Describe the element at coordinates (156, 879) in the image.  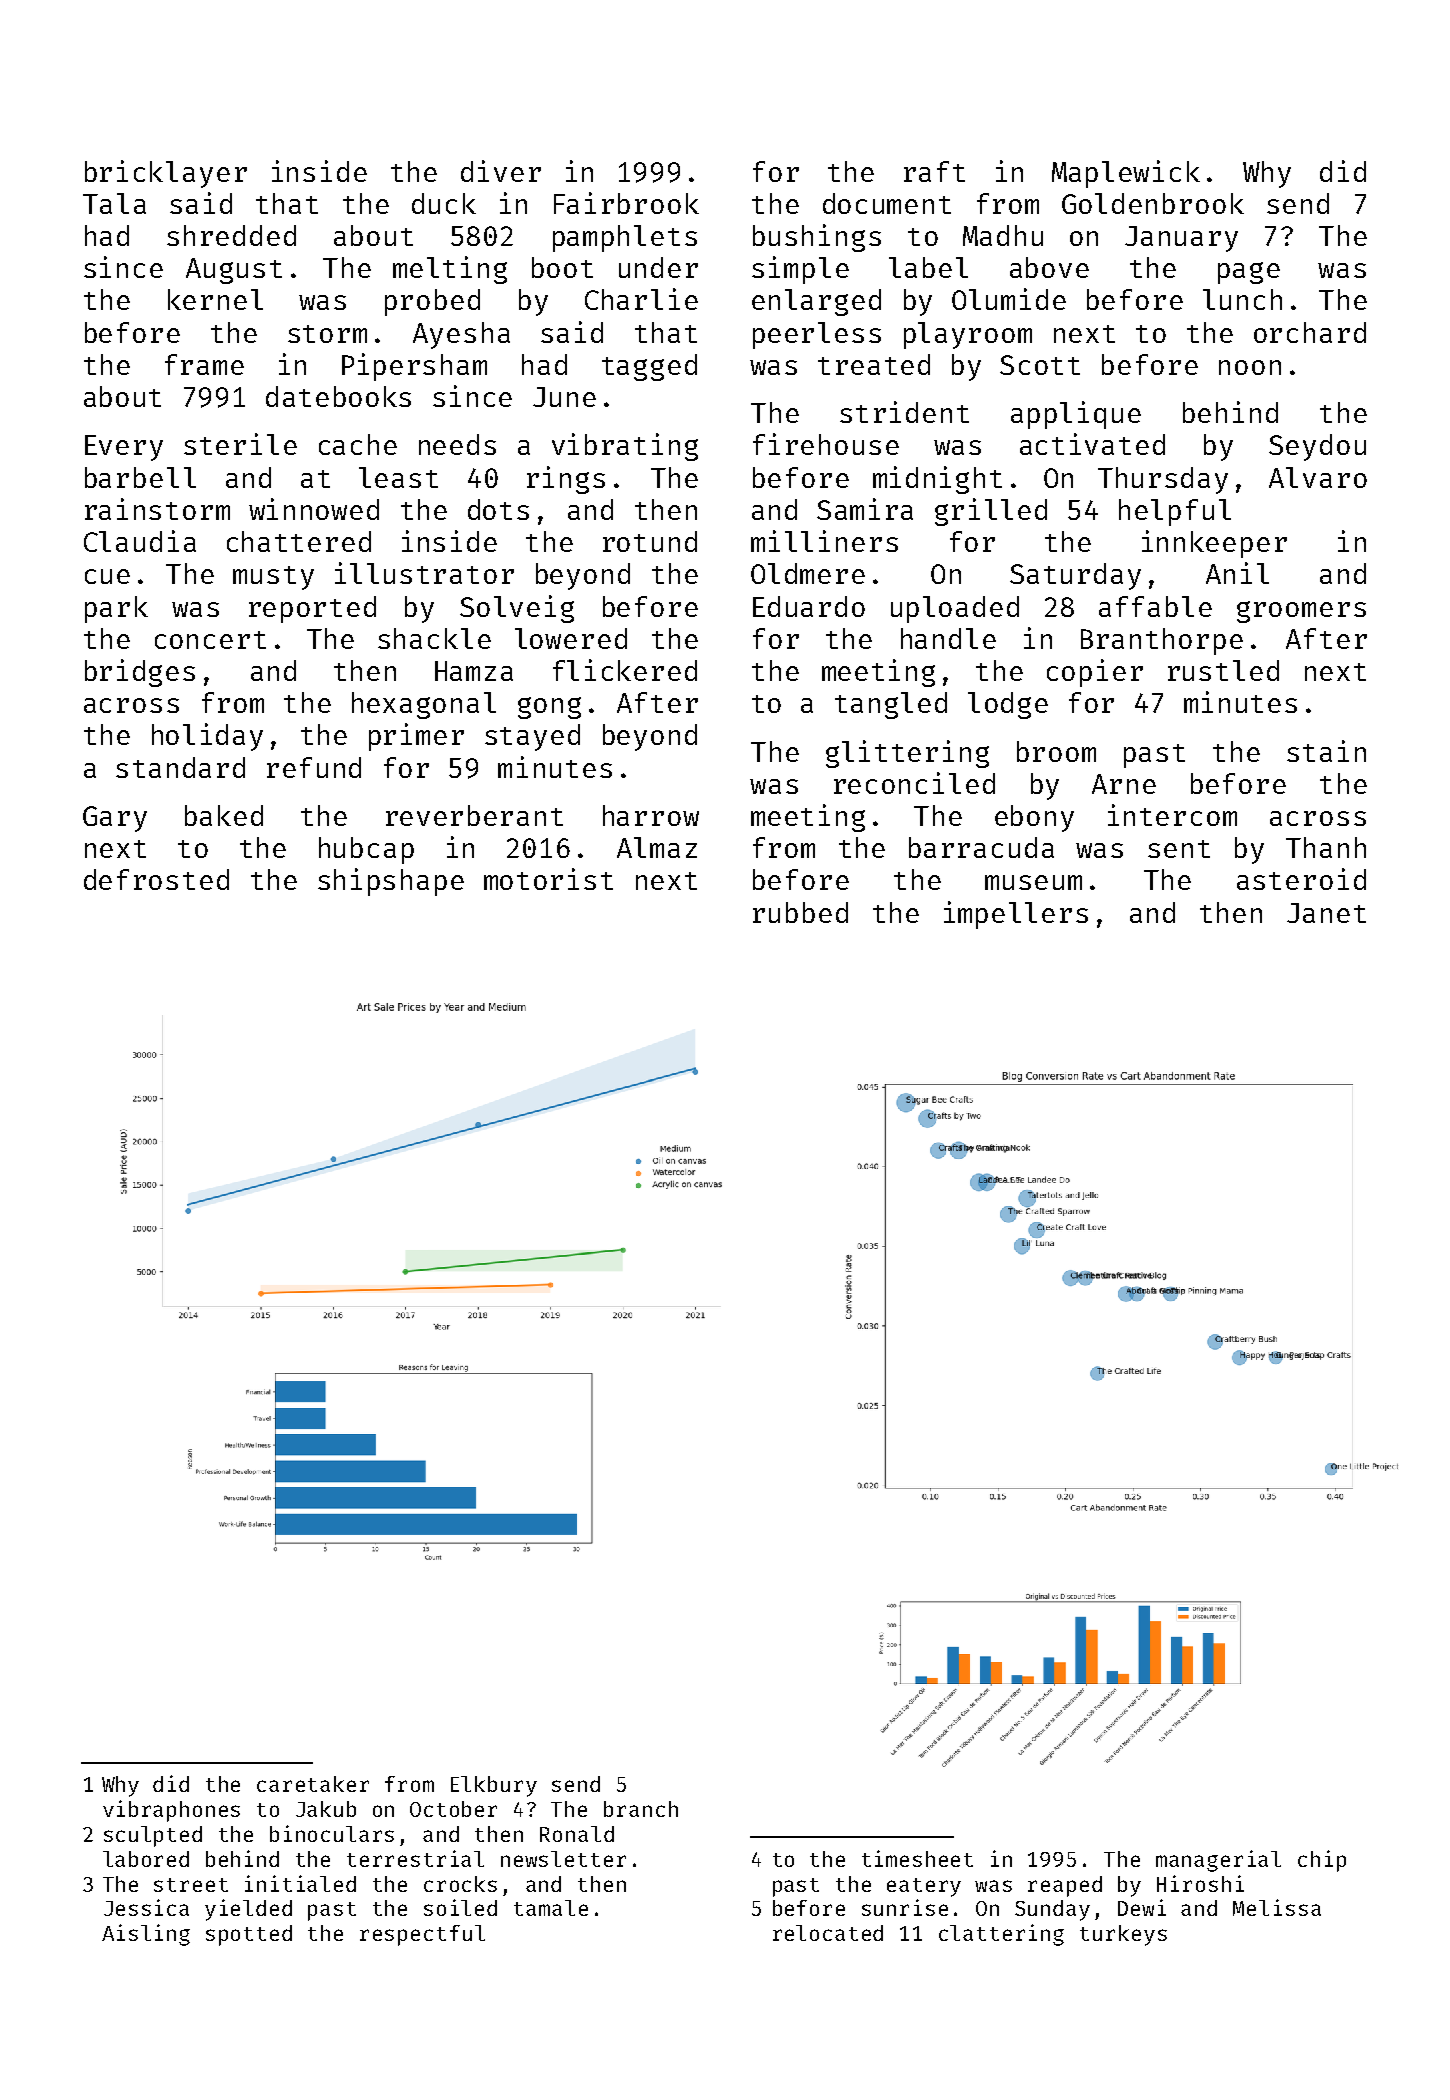
I see `defrosted` at that location.
